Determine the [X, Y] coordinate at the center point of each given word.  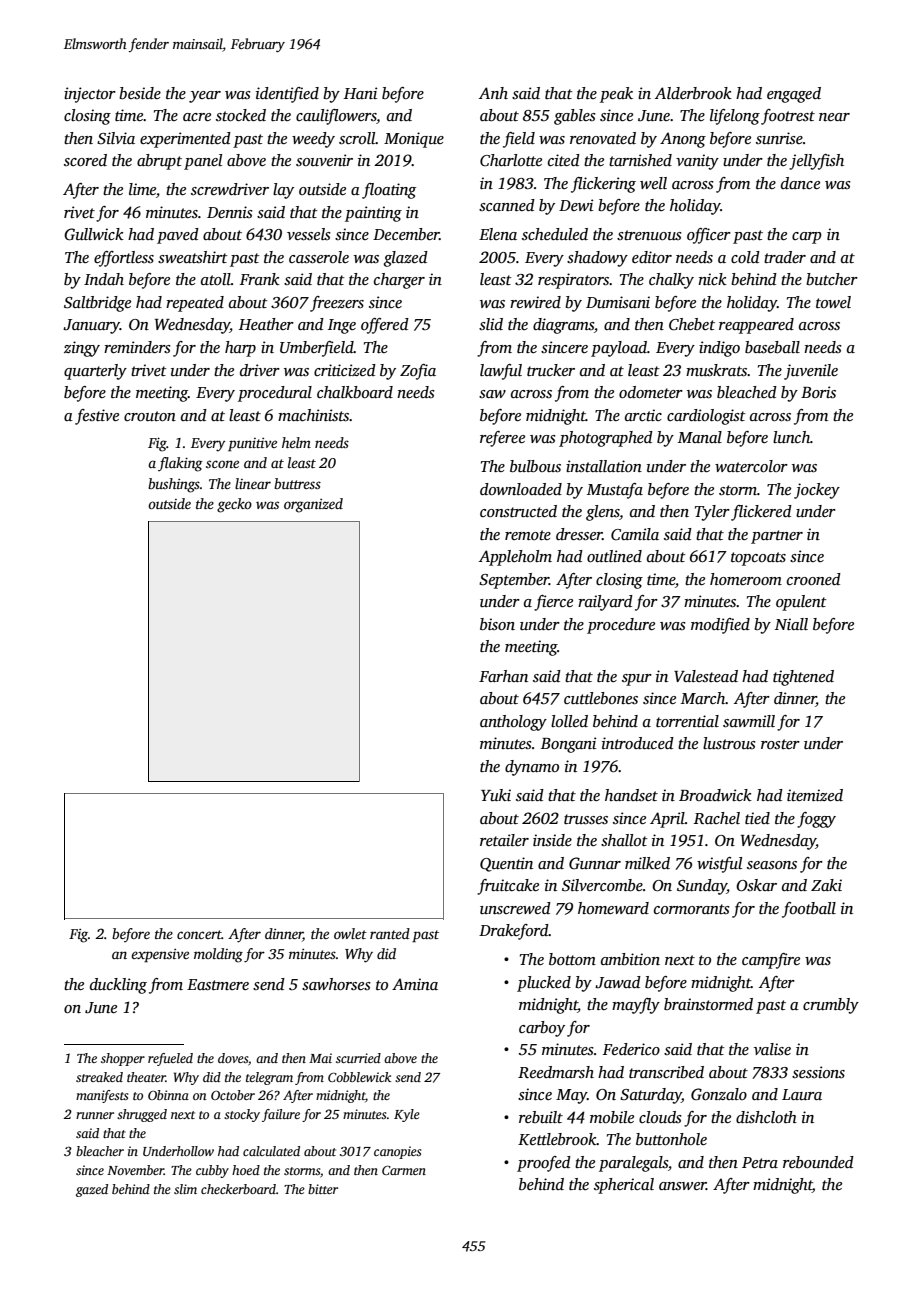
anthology [513, 723]
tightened [803, 678]
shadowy [597, 259]
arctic [643, 415]
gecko [234, 505]
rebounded [818, 1162]
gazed [92, 1190]
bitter [323, 1189]
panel [203, 162]
